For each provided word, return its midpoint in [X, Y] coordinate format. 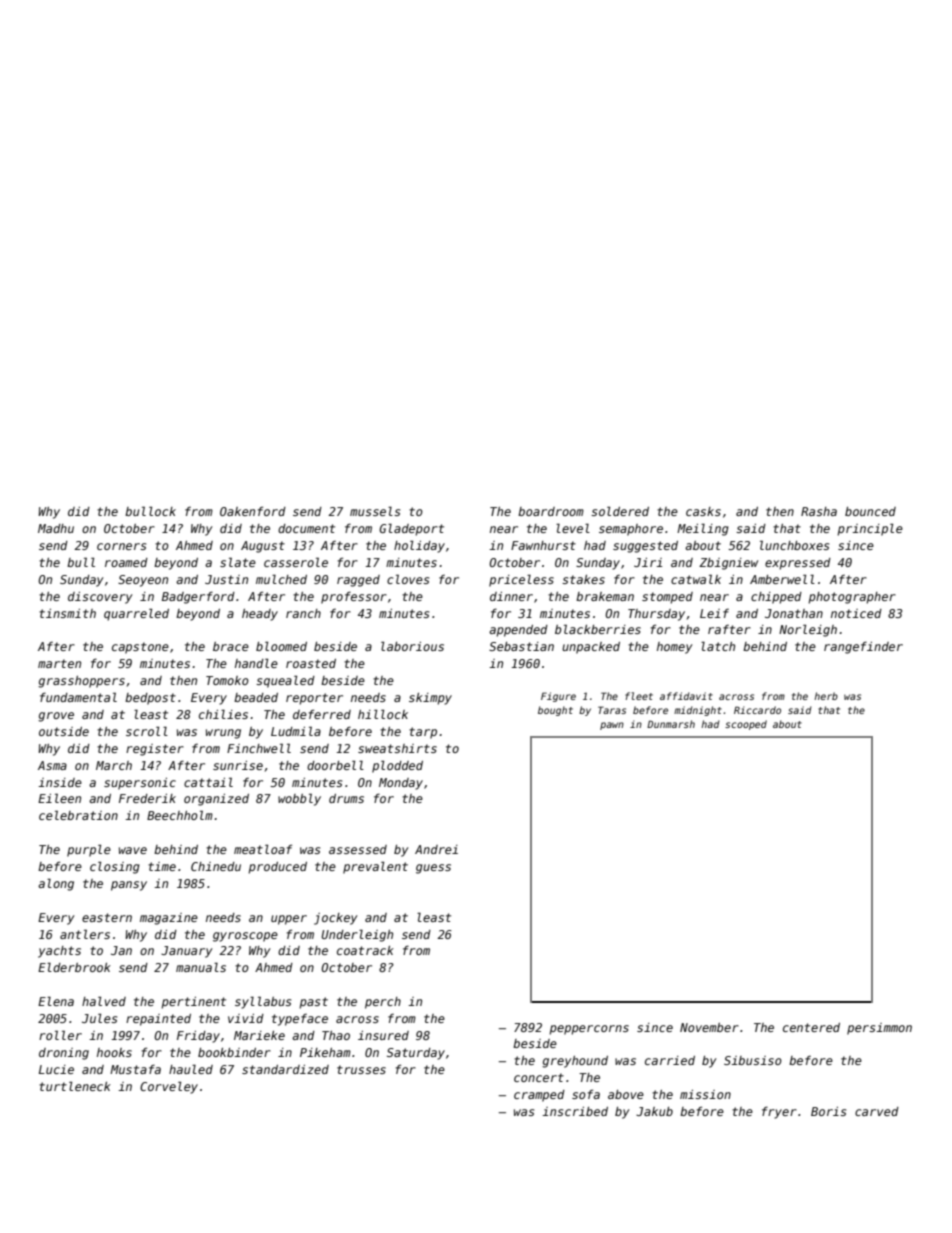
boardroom [551, 511]
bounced [870, 511]
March [114, 765]
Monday [401, 784]
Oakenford [253, 511]
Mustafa [135, 1069]
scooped [746, 725]
